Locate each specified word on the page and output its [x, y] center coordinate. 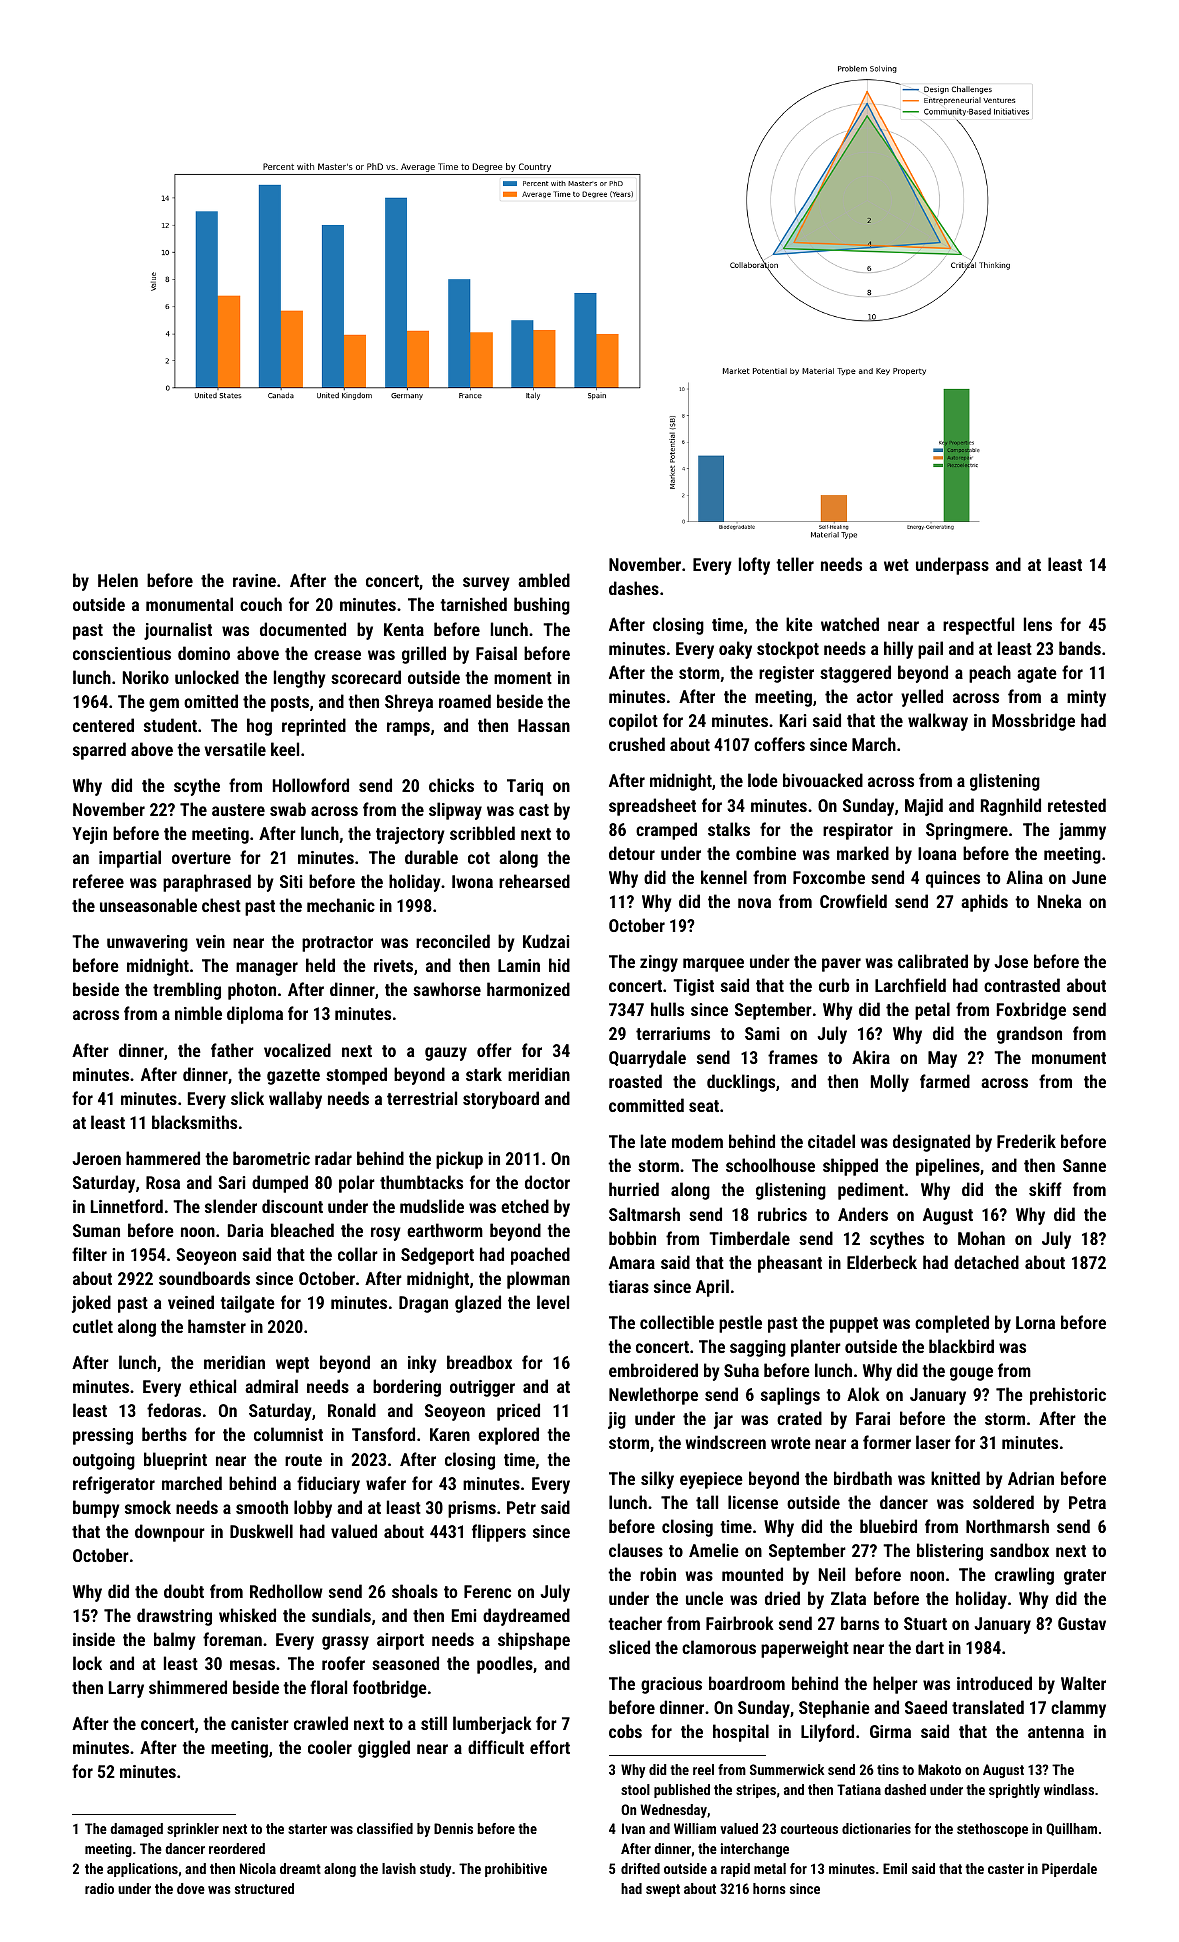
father [232, 1050]
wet [896, 565]
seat [704, 1106]
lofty [754, 566]
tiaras [628, 1286]
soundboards [204, 1278]
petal [932, 1011]
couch [261, 604]
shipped [850, 1167]
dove [191, 1888]
